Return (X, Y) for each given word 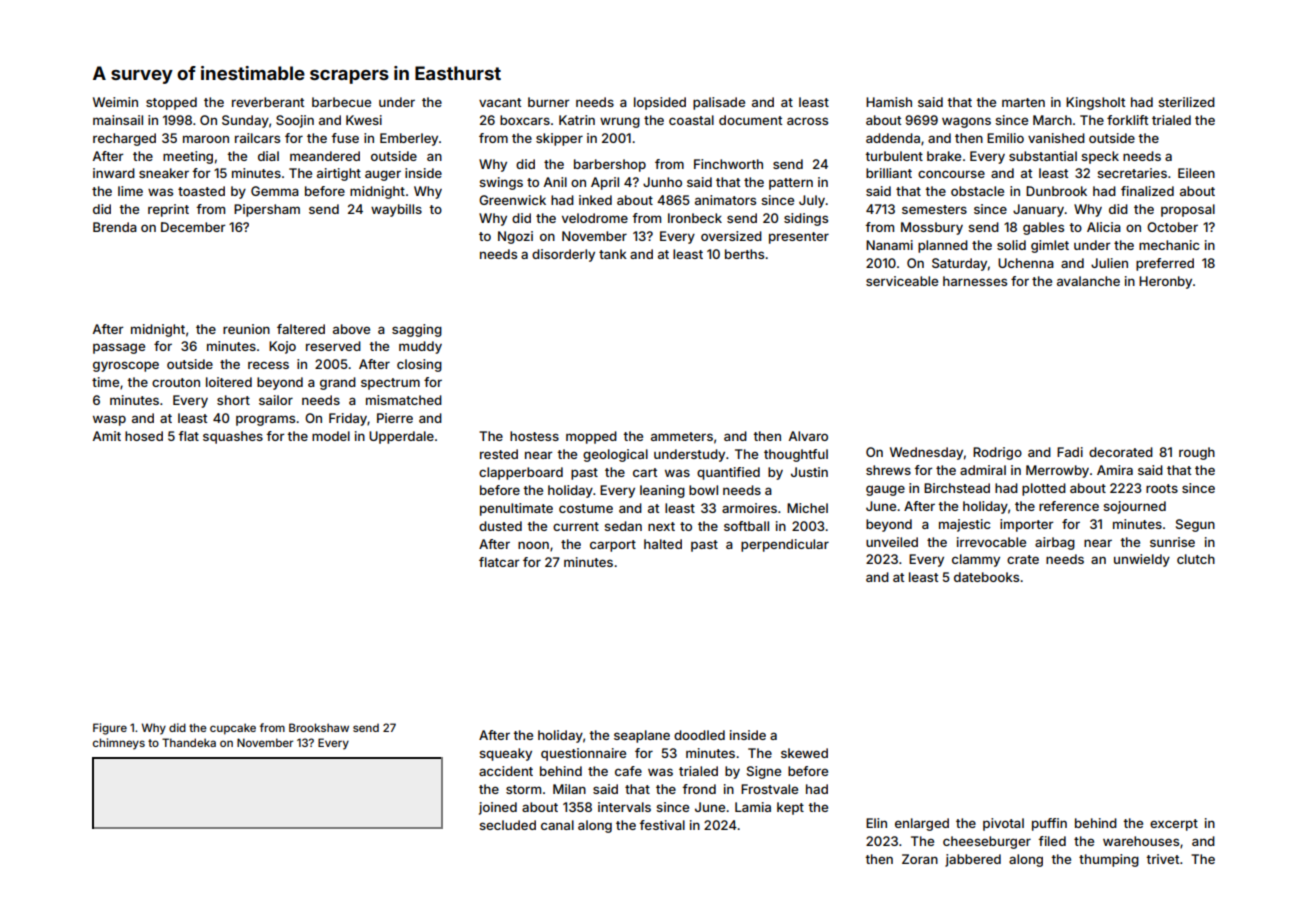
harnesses (975, 281)
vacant (500, 102)
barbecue (341, 102)
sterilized (1186, 102)
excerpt (1174, 825)
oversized (731, 236)
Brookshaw (319, 727)
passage (119, 348)
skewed (804, 753)
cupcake (233, 729)
